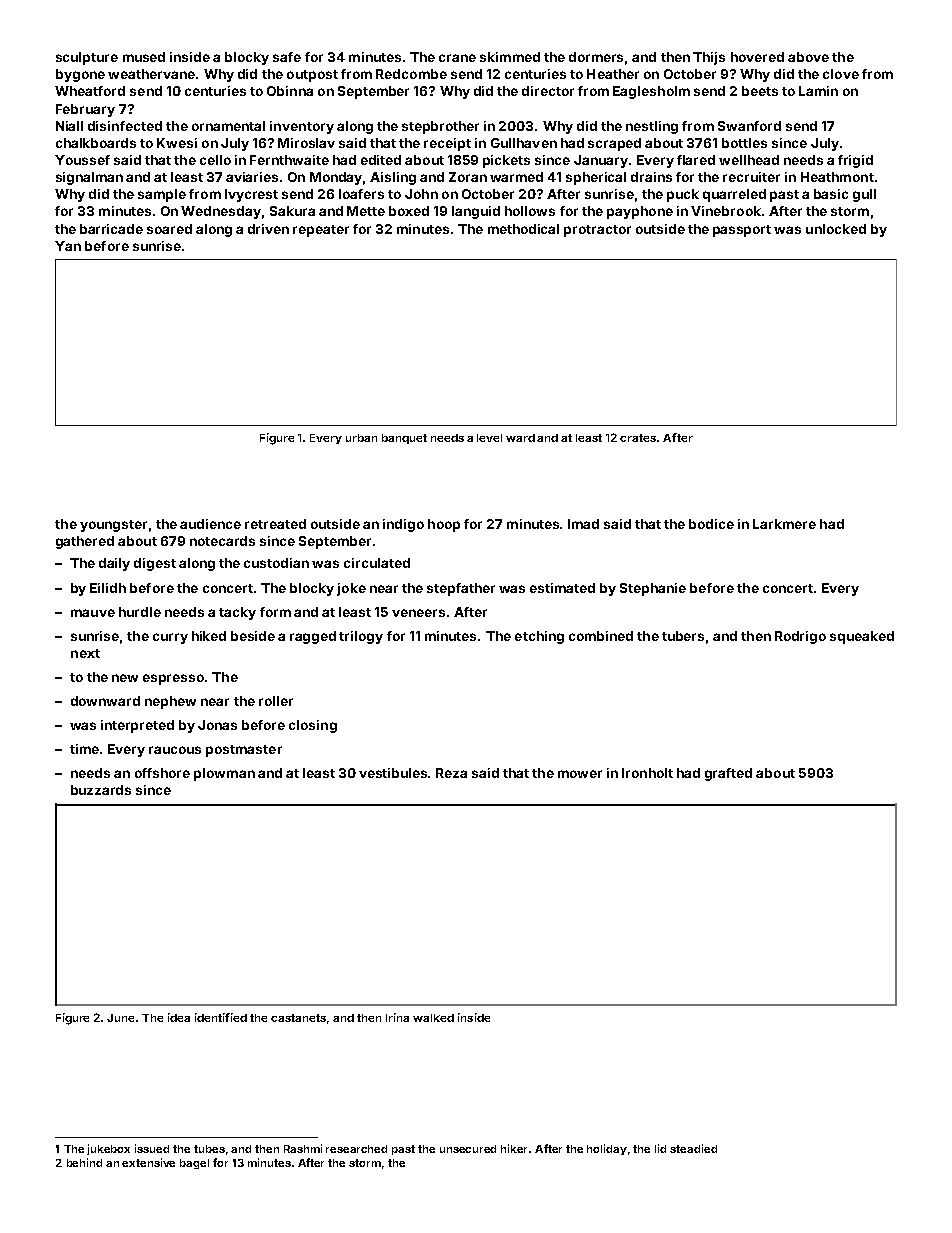 The image size is (952, 1233). What do you see at coordinates (381, 160) in the document?
I see `edited` at bounding box center [381, 160].
